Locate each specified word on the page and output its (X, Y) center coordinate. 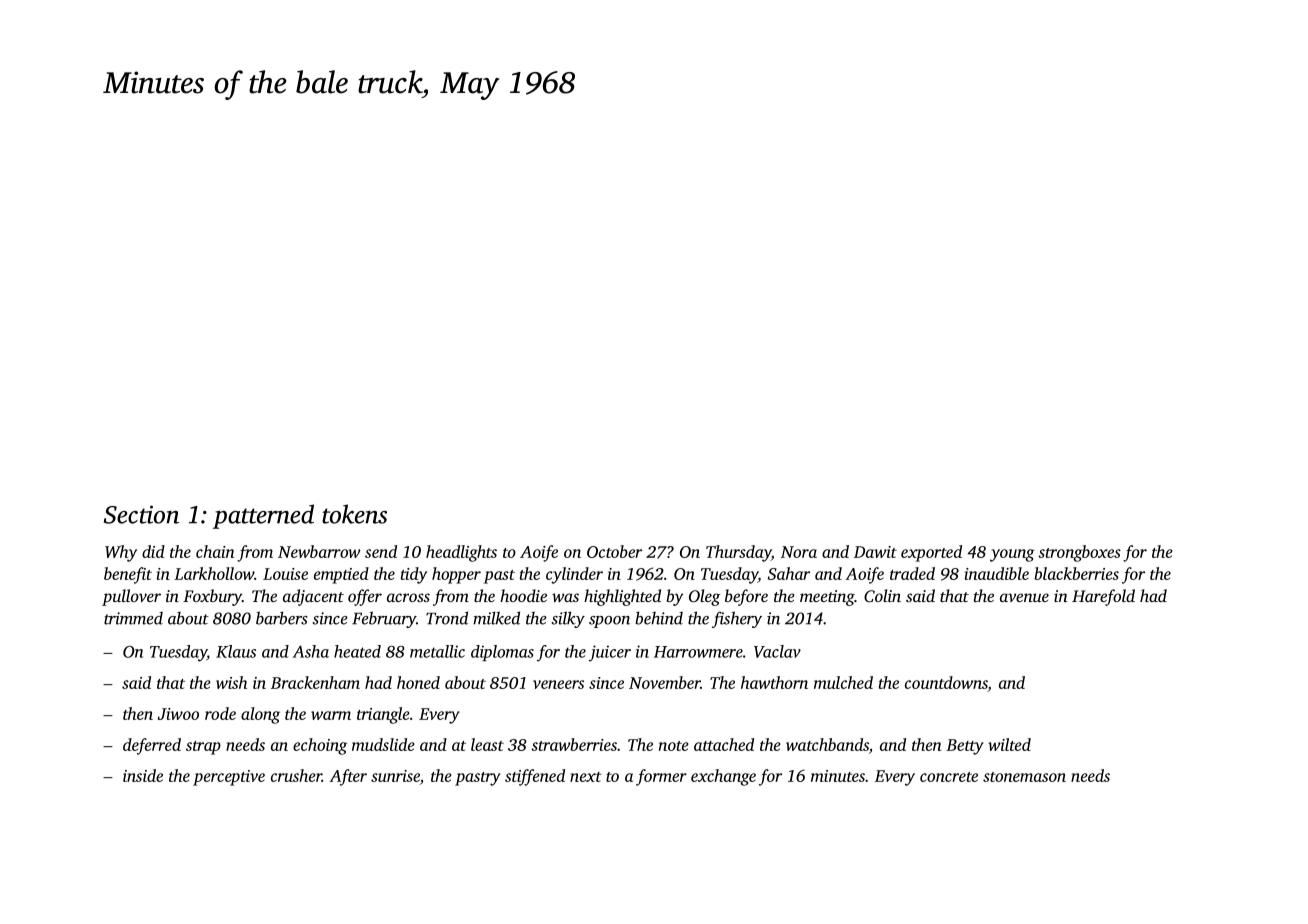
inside (143, 775)
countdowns (946, 682)
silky (568, 619)
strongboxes (1079, 553)
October (614, 551)
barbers (282, 618)
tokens (354, 514)
